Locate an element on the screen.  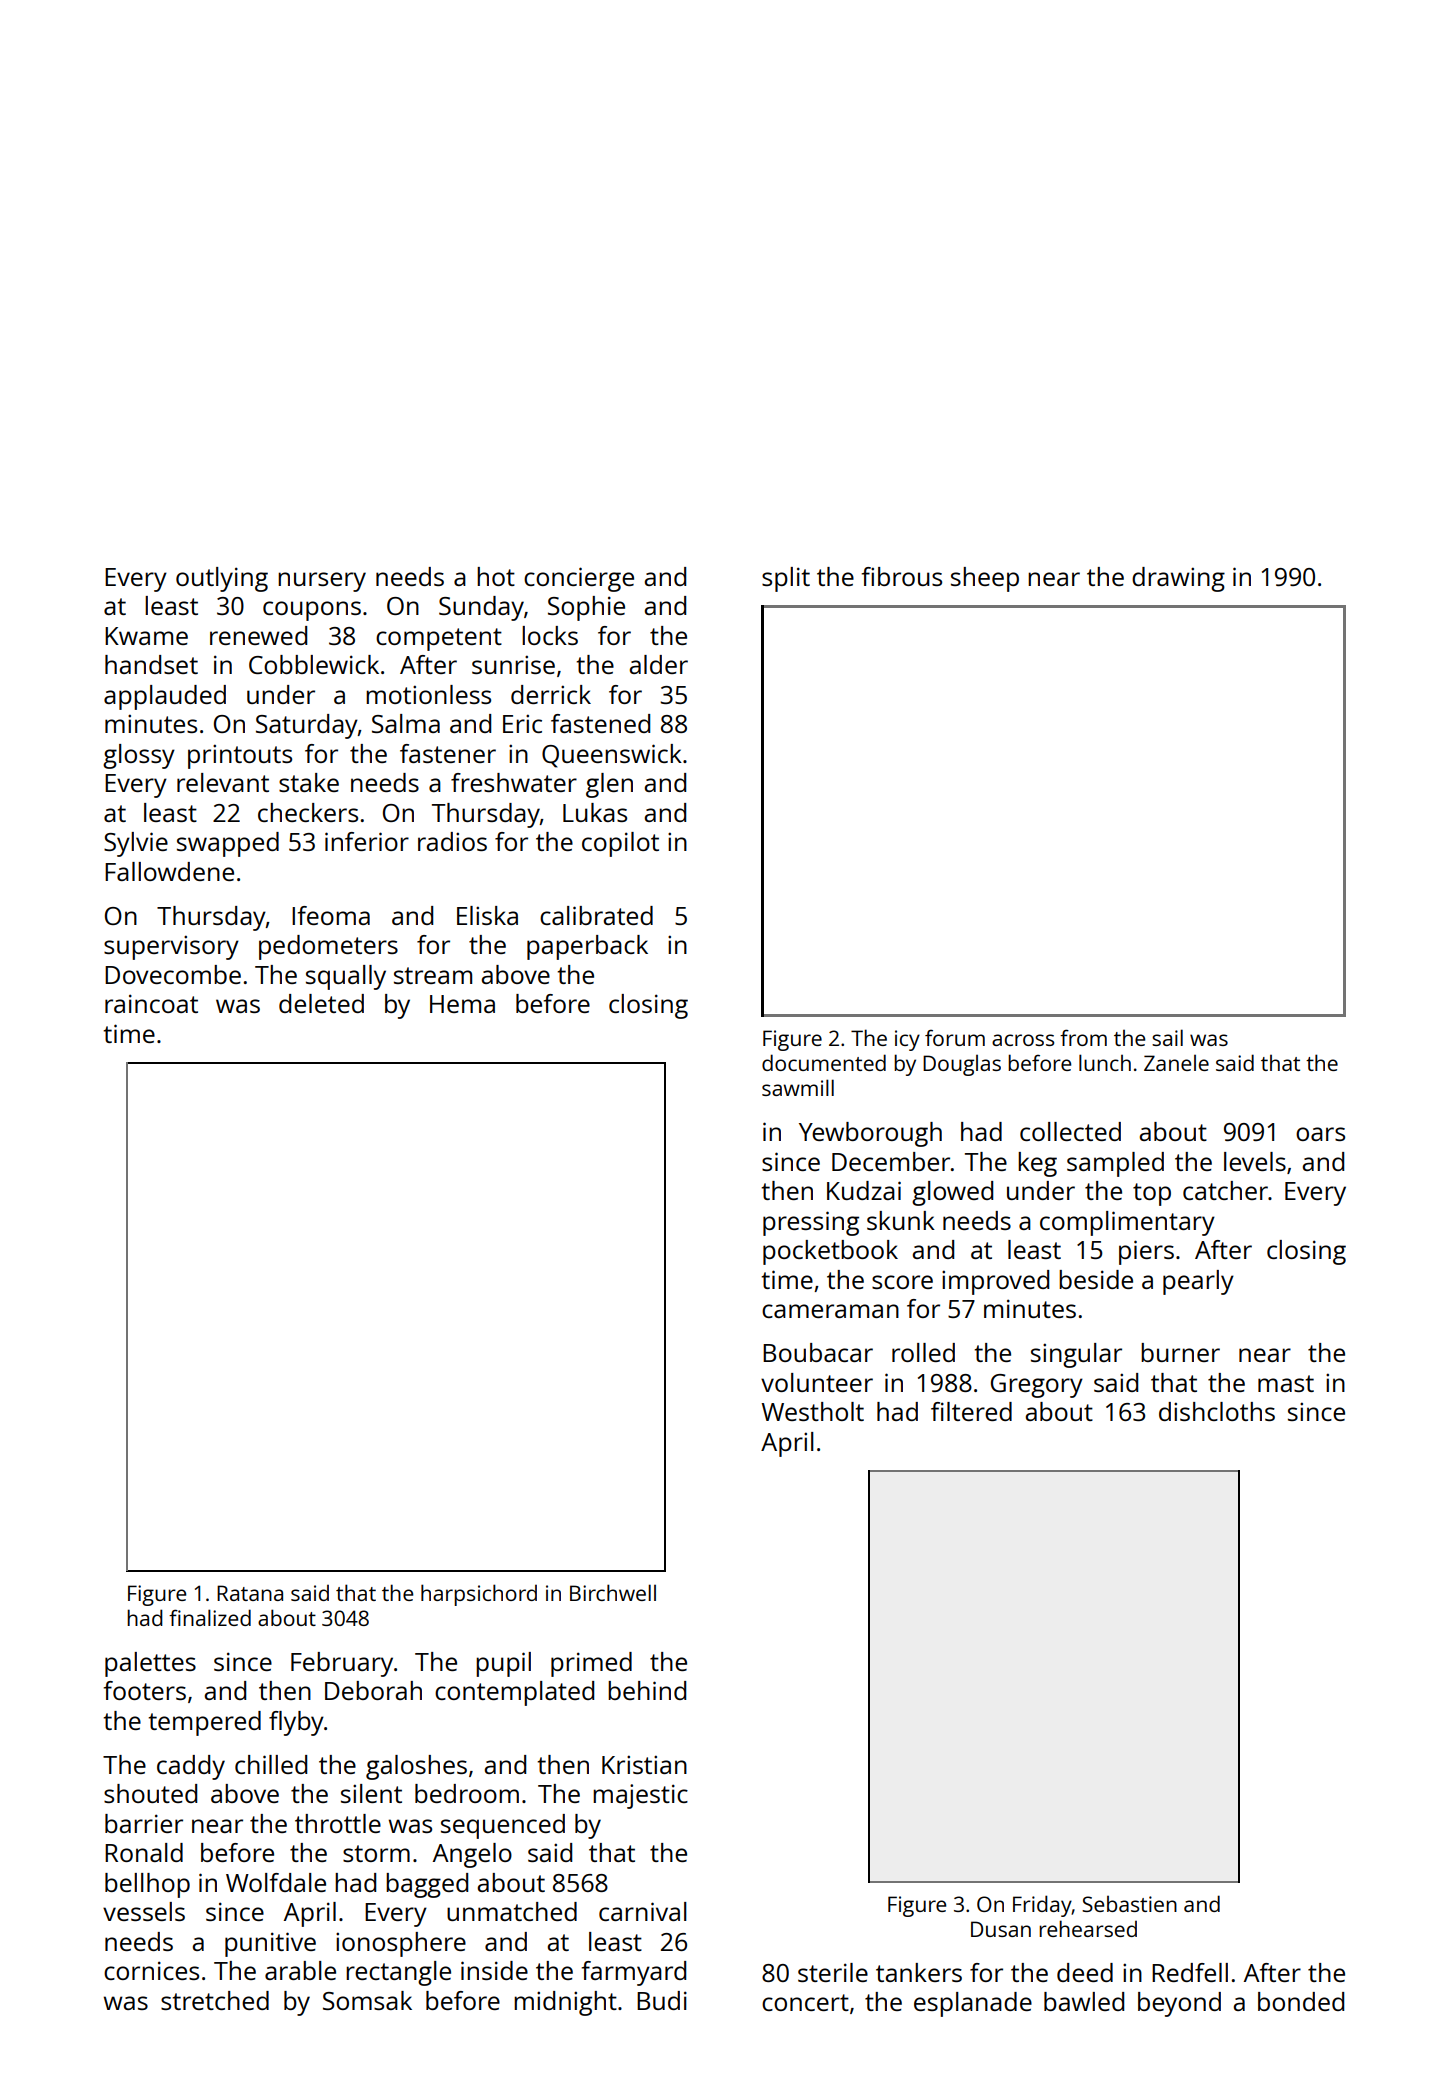
paperback is located at coordinates (587, 947).
